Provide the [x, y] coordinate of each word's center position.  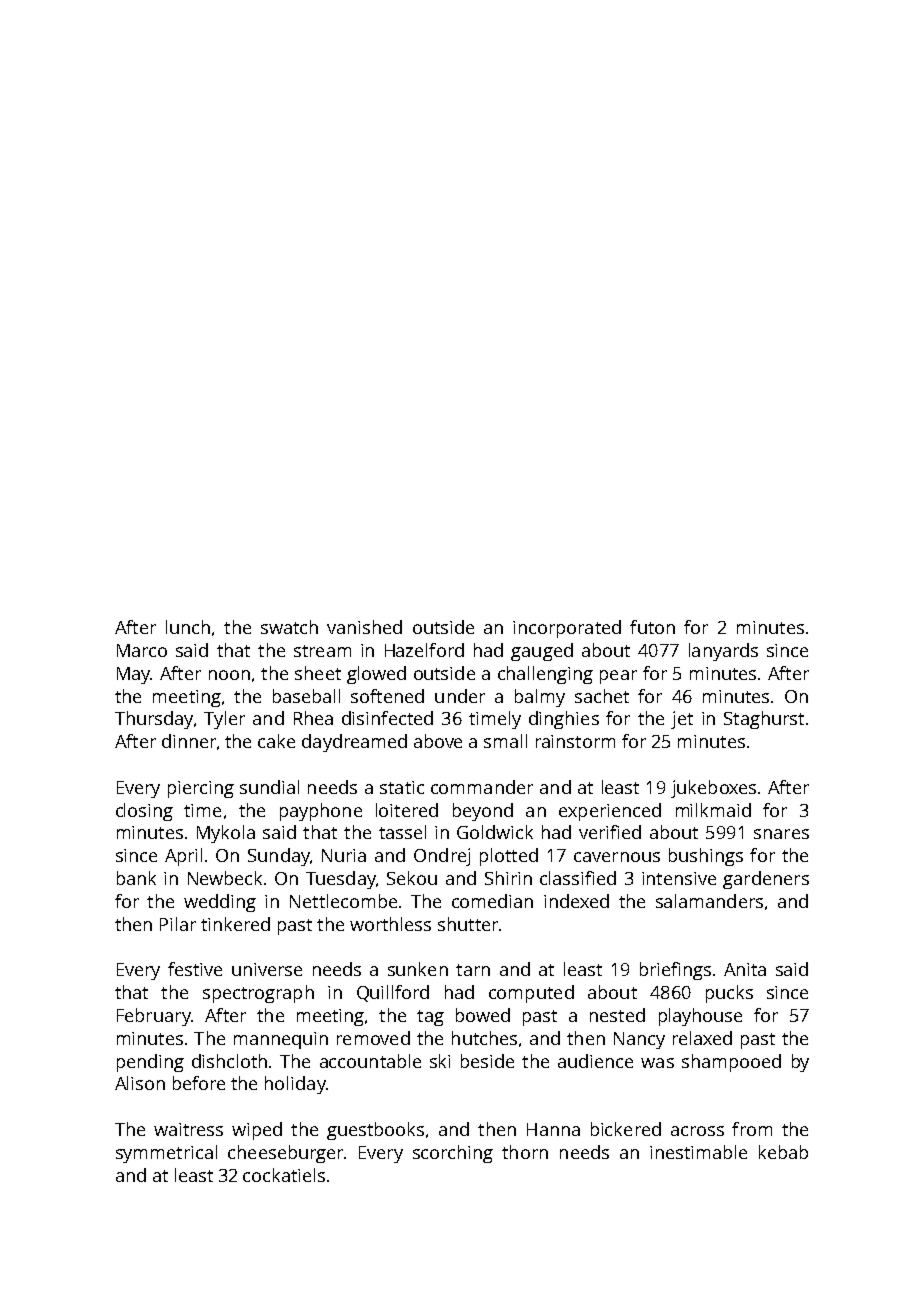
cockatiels [284, 1175]
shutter [468, 924]
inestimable [698, 1152]
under [460, 696]
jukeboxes [713, 789]
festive [195, 969]
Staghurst [764, 720]
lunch [188, 627]
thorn [525, 1152]
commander [482, 787]
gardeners [766, 880]
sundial [269, 787]
